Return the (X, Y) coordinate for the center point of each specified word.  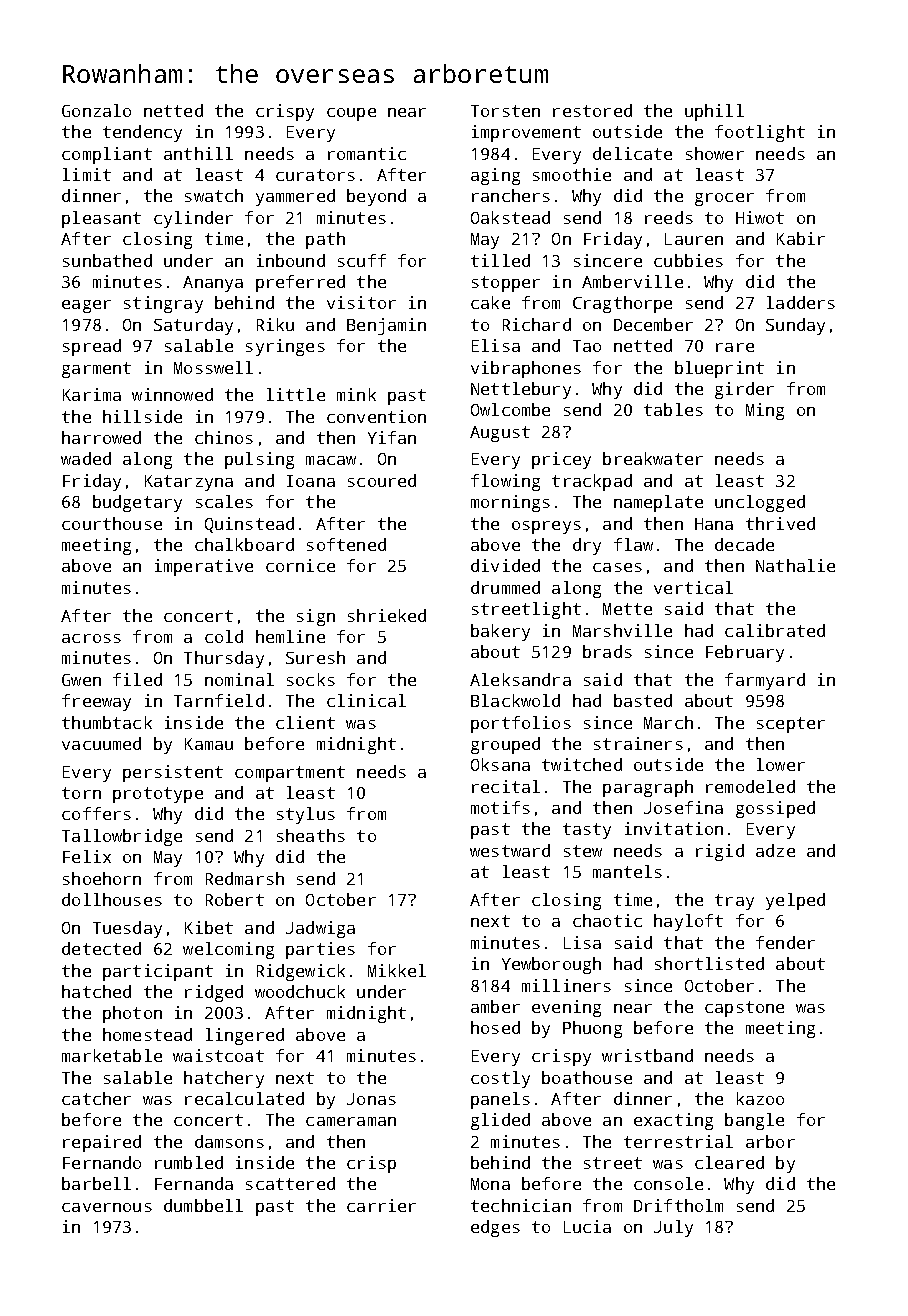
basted (643, 700)
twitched (582, 764)
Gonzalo (96, 110)
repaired (102, 1143)
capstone (744, 1009)
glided (500, 1121)
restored (592, 110)
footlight (760, 133)
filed (137, 679)
